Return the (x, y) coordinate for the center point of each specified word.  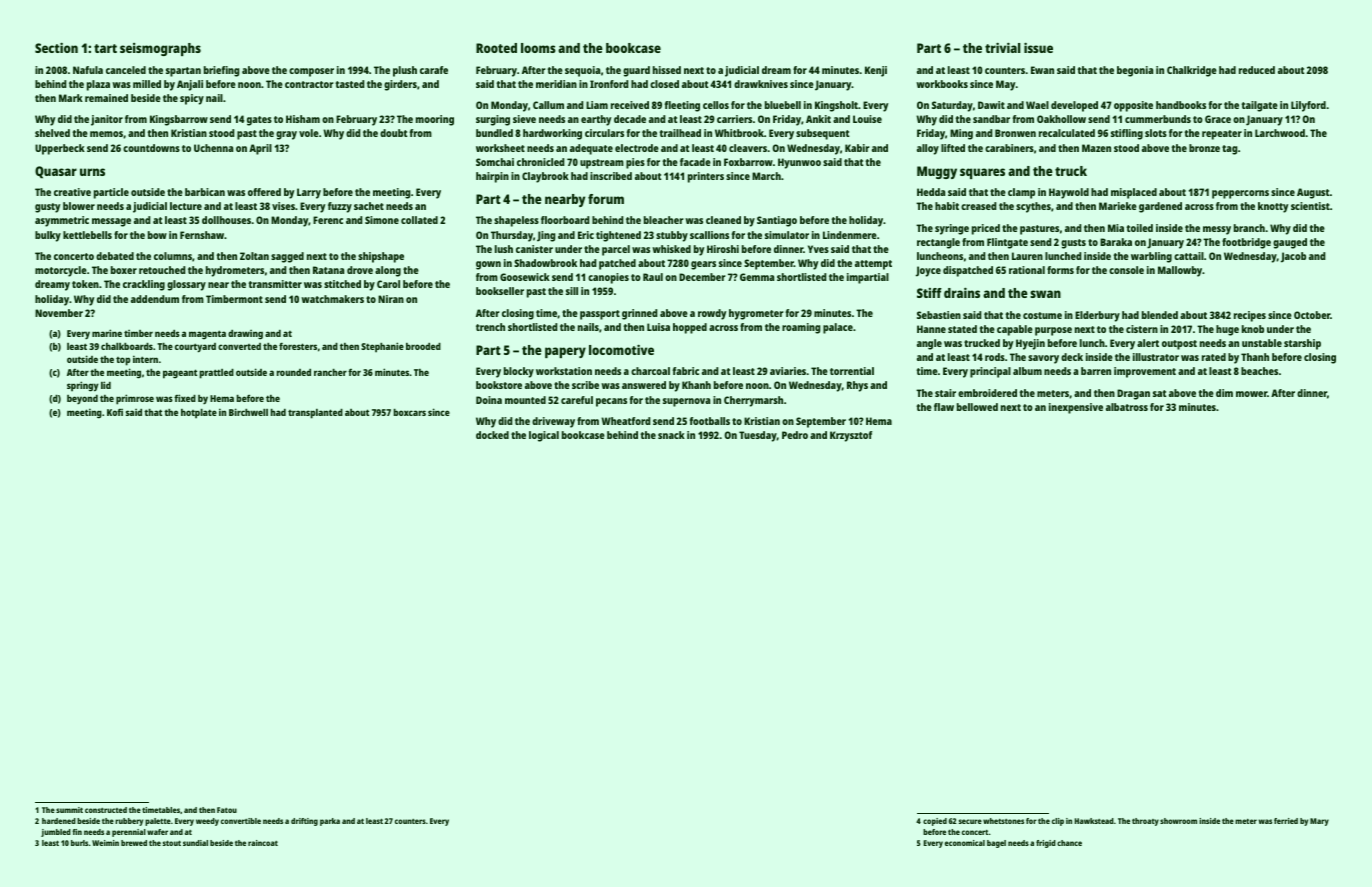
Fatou (227, 810)
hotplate (199, 414)
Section (56, 47)
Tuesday (758, 436)
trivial (1003, 47)
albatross (1127, 407)
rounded (294, 372)
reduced (1257, 70)
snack (671, 435)
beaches (1259, 371)
